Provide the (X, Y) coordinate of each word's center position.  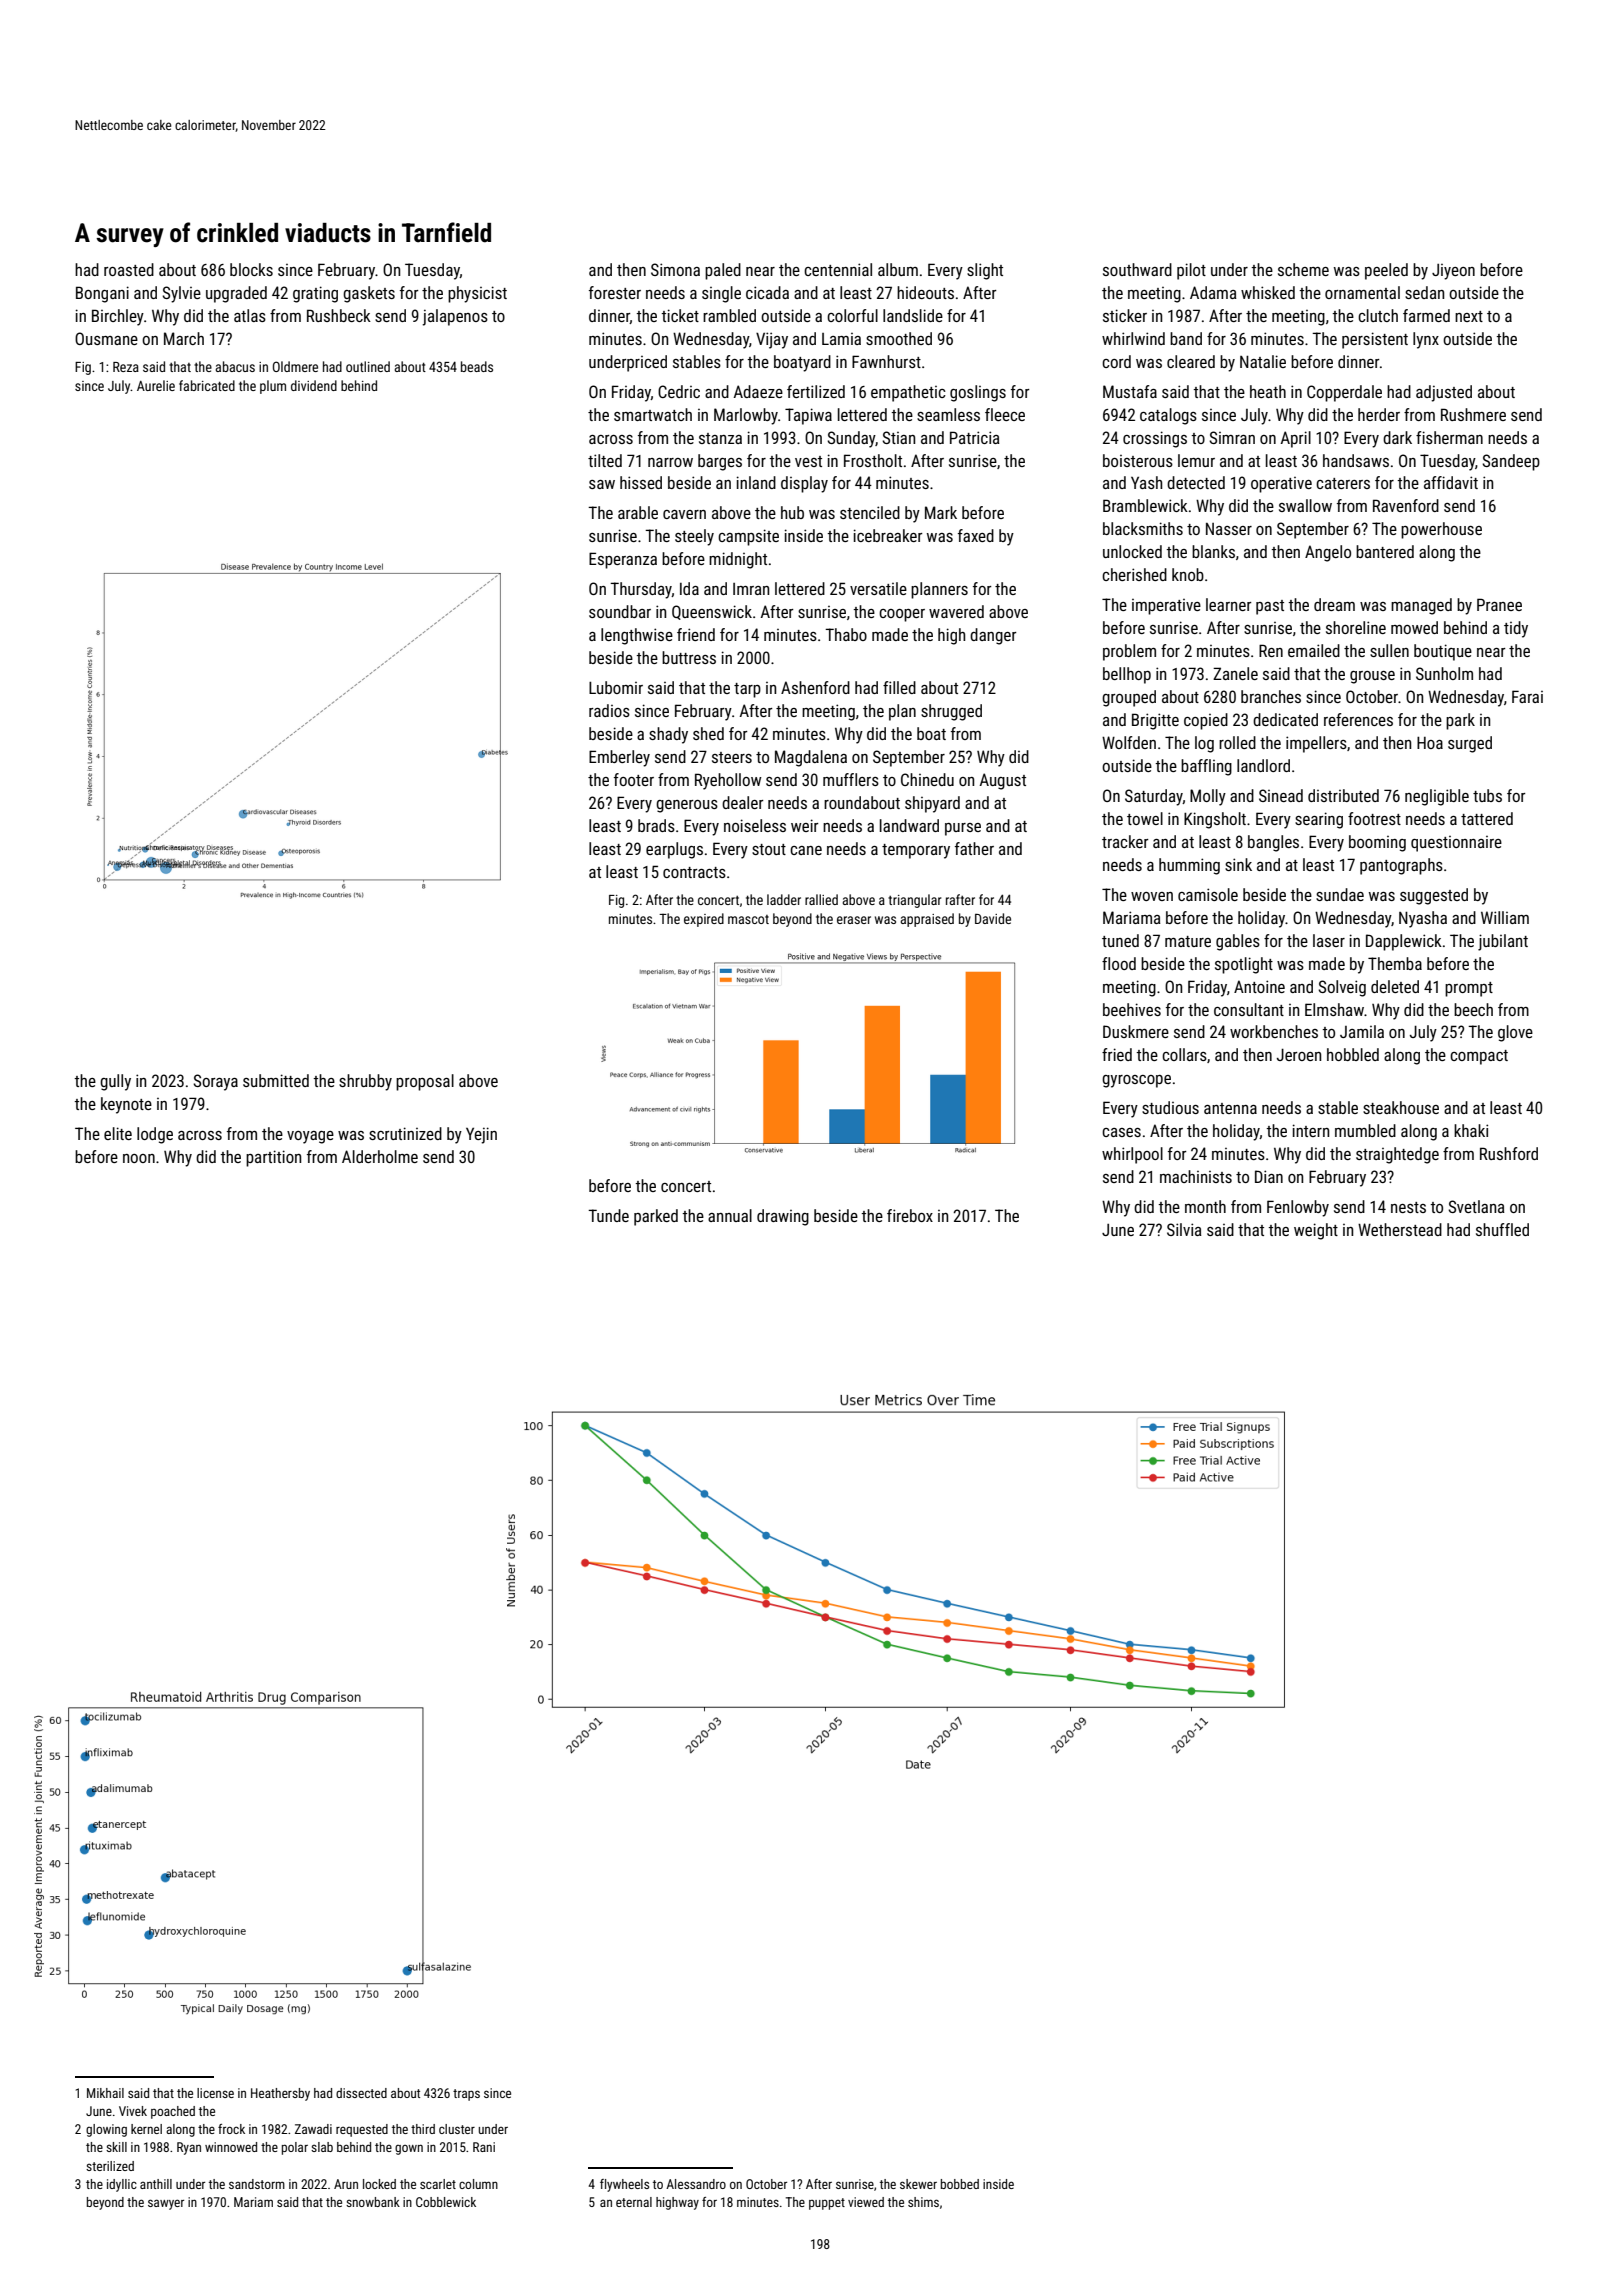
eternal (634, 2202)
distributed (1343, 795)
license (215, 2093)
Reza (126, 367)
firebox (910, 1215)
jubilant (1503, 942)
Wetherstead (1400, 1229)
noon (139, 1158)
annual (730, 1215)
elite (118, 1133)
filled (899, 687)
